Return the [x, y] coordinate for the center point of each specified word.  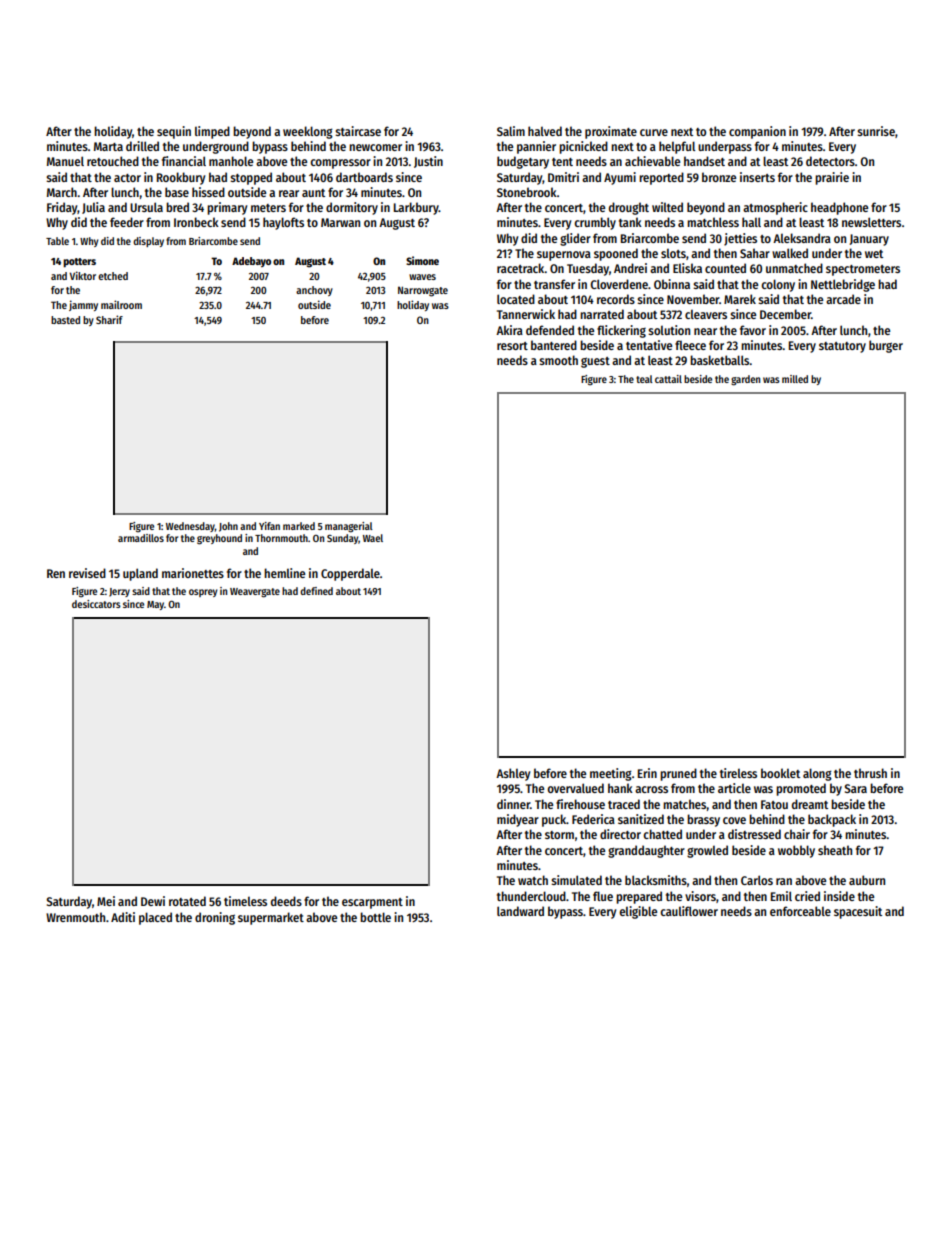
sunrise [876, 131]
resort [512, 346]
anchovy [314, 291]
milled [795, 379]
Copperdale [350, 574]
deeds [286, 901]
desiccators [96, 604]
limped [212, 132]
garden [745, 380]
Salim [511, 131]
